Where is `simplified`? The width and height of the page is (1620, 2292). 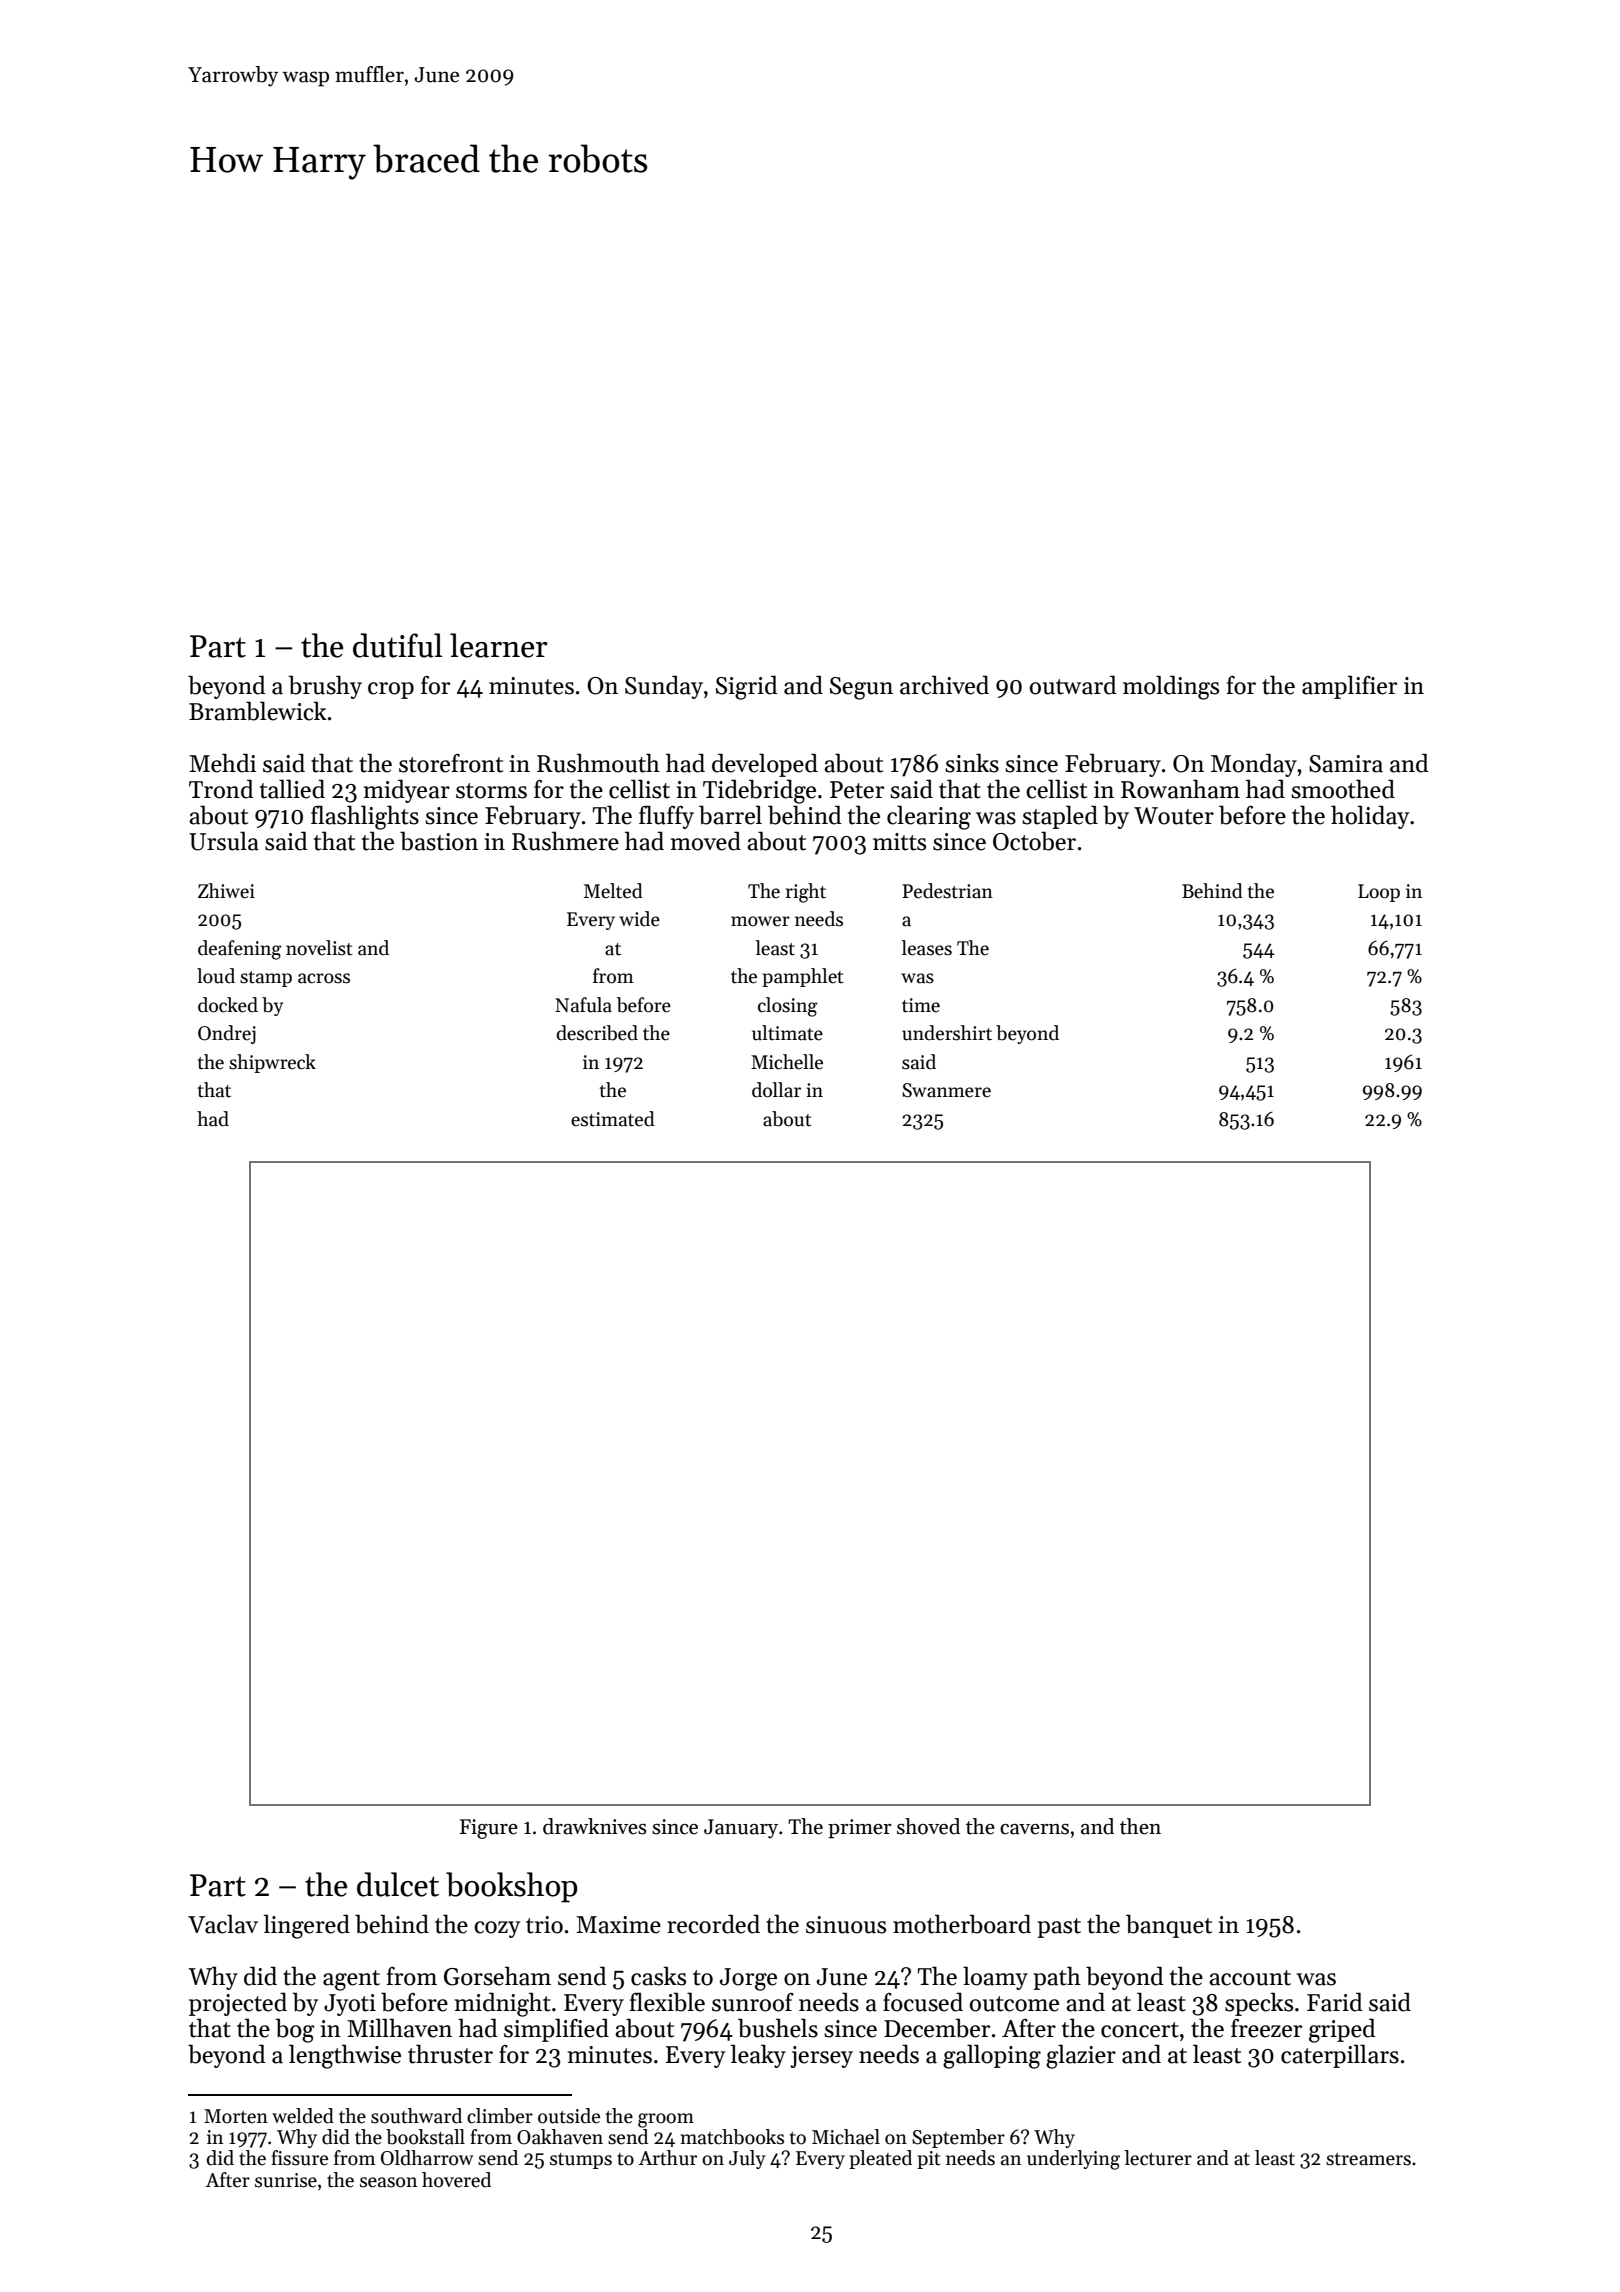 simplified is located at coordinates (556, 2030).
